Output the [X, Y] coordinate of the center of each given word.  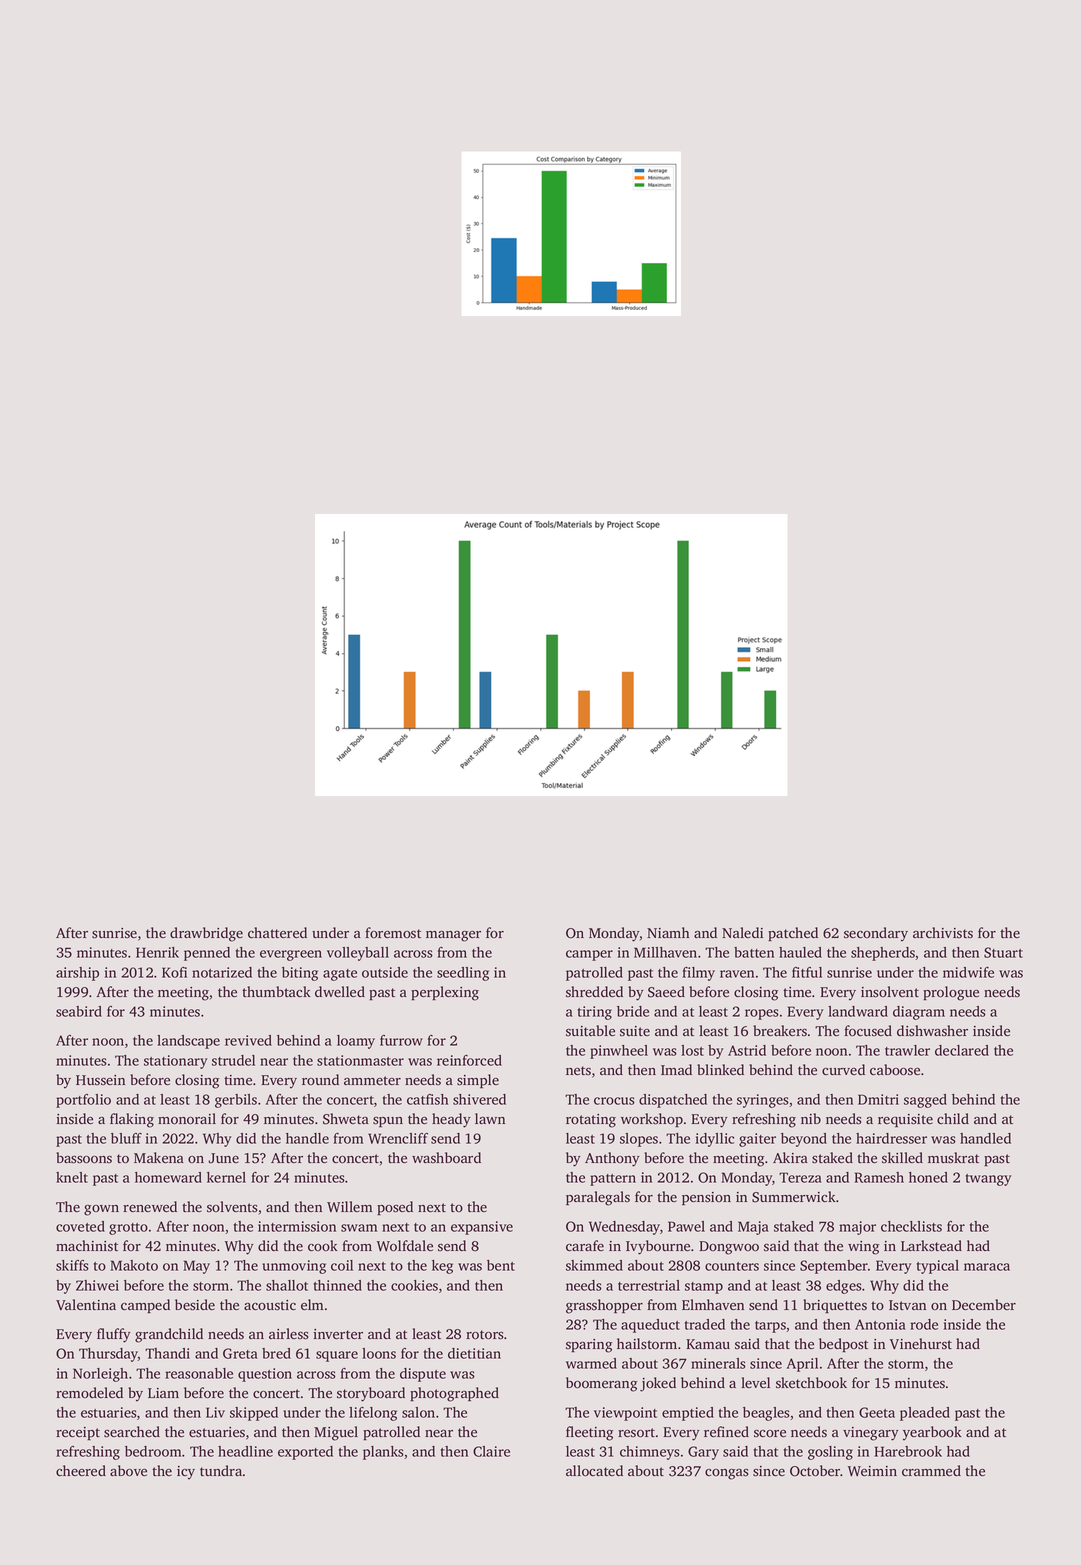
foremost [393, 933]
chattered [277, 933]
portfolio [83, 1101]
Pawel [686, 1226]
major [857, 1228]
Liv [215, 1412]
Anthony [612, 1159]
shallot [287, 1285]
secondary [876, 934]
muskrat [953, 1158]
